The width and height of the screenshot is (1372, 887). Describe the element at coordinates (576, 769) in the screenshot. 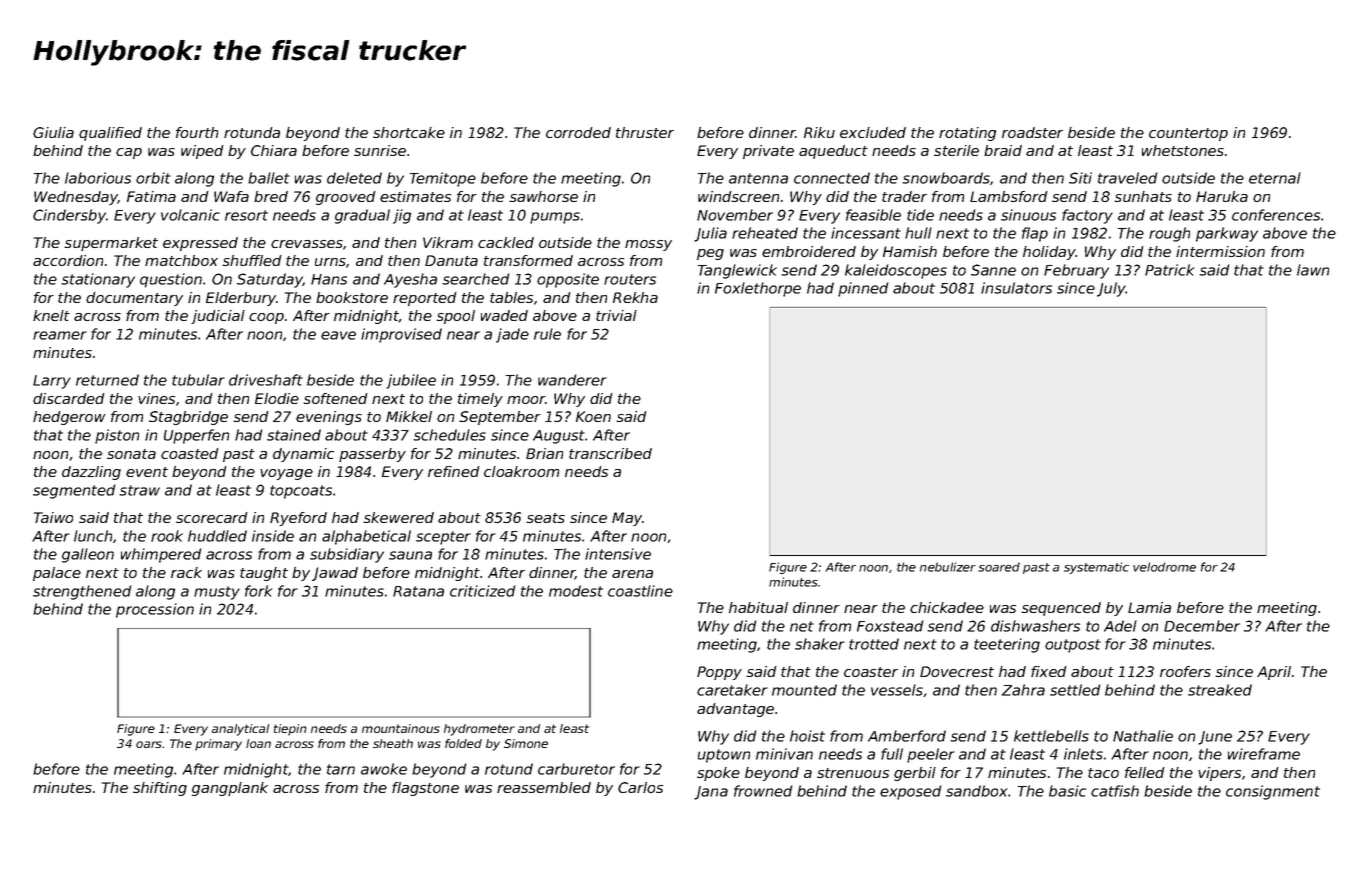

I see `carburetor` at that location.
